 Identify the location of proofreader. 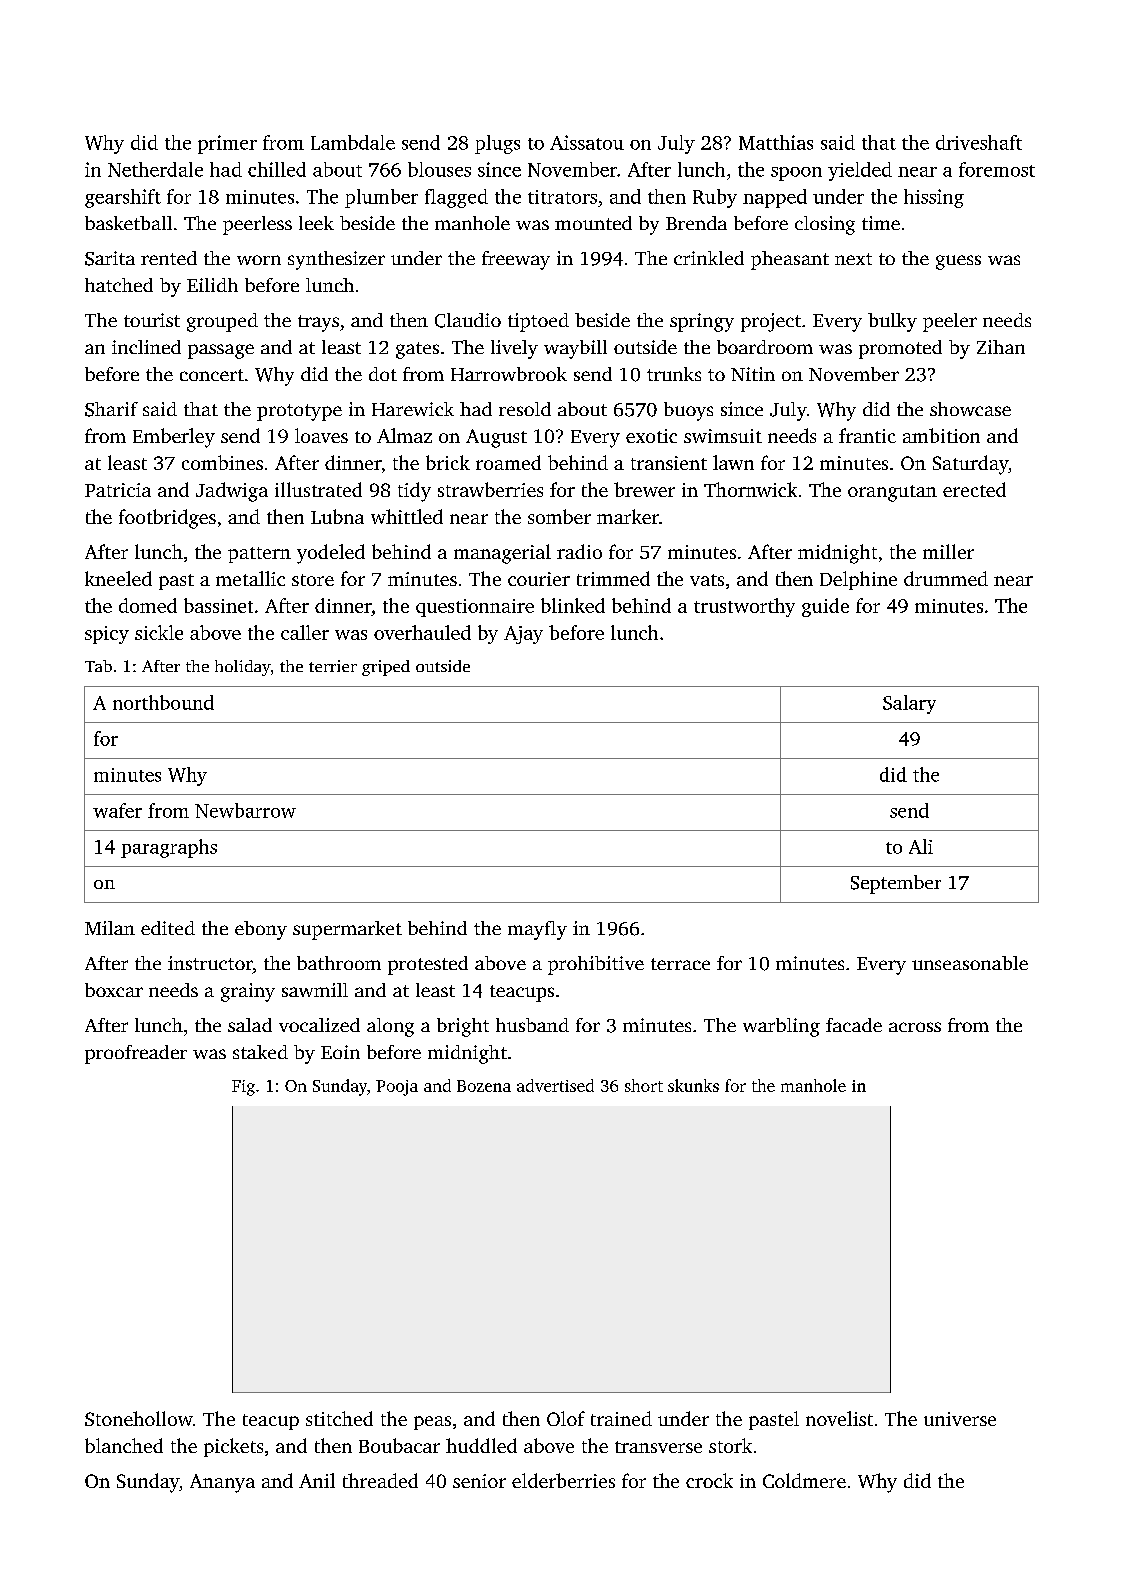
(136, 1054).
